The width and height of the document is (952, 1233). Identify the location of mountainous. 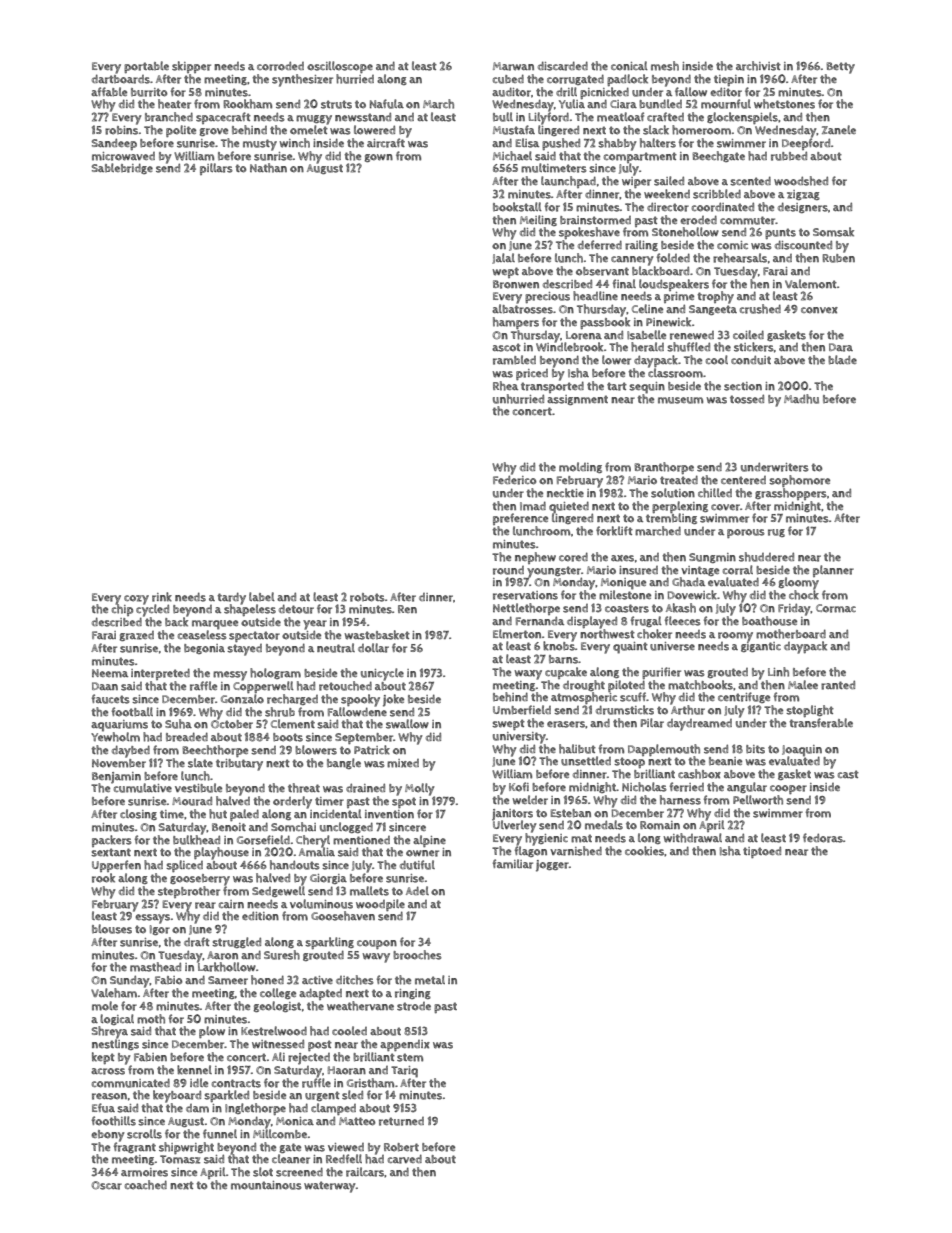
(266, 1185).
